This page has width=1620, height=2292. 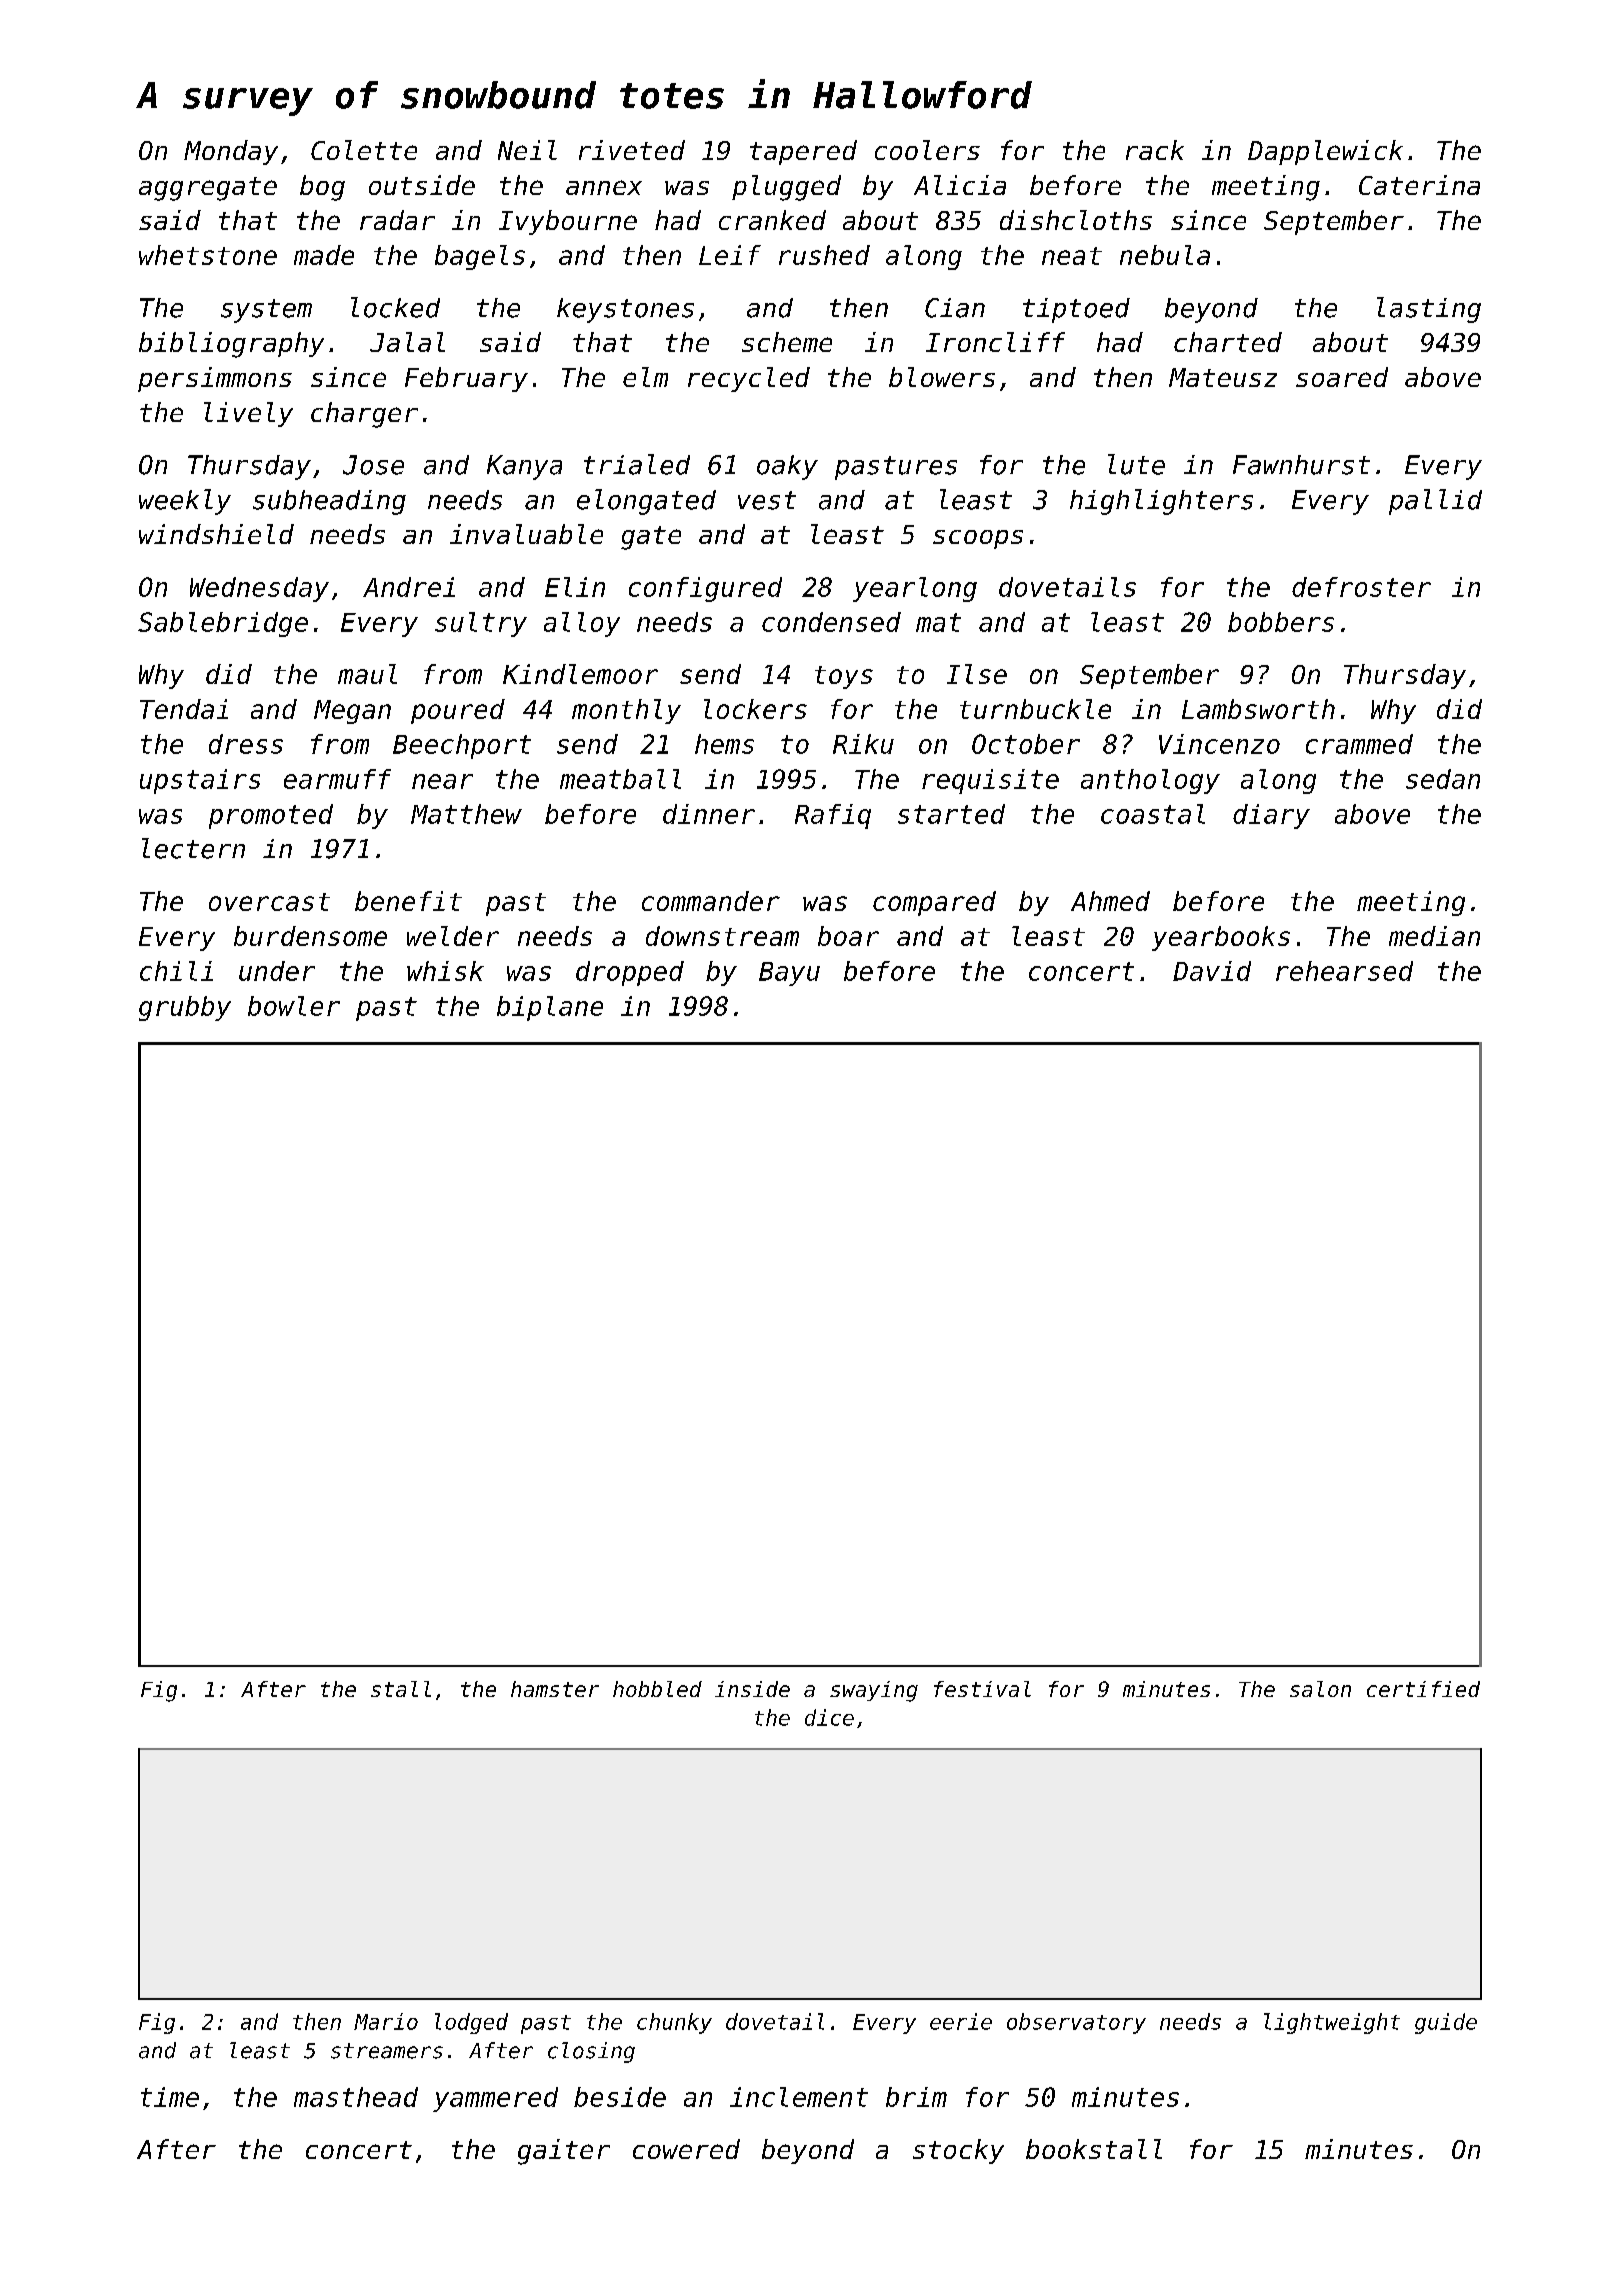 I want to click on grubby, so click(x=185, y=1008).
